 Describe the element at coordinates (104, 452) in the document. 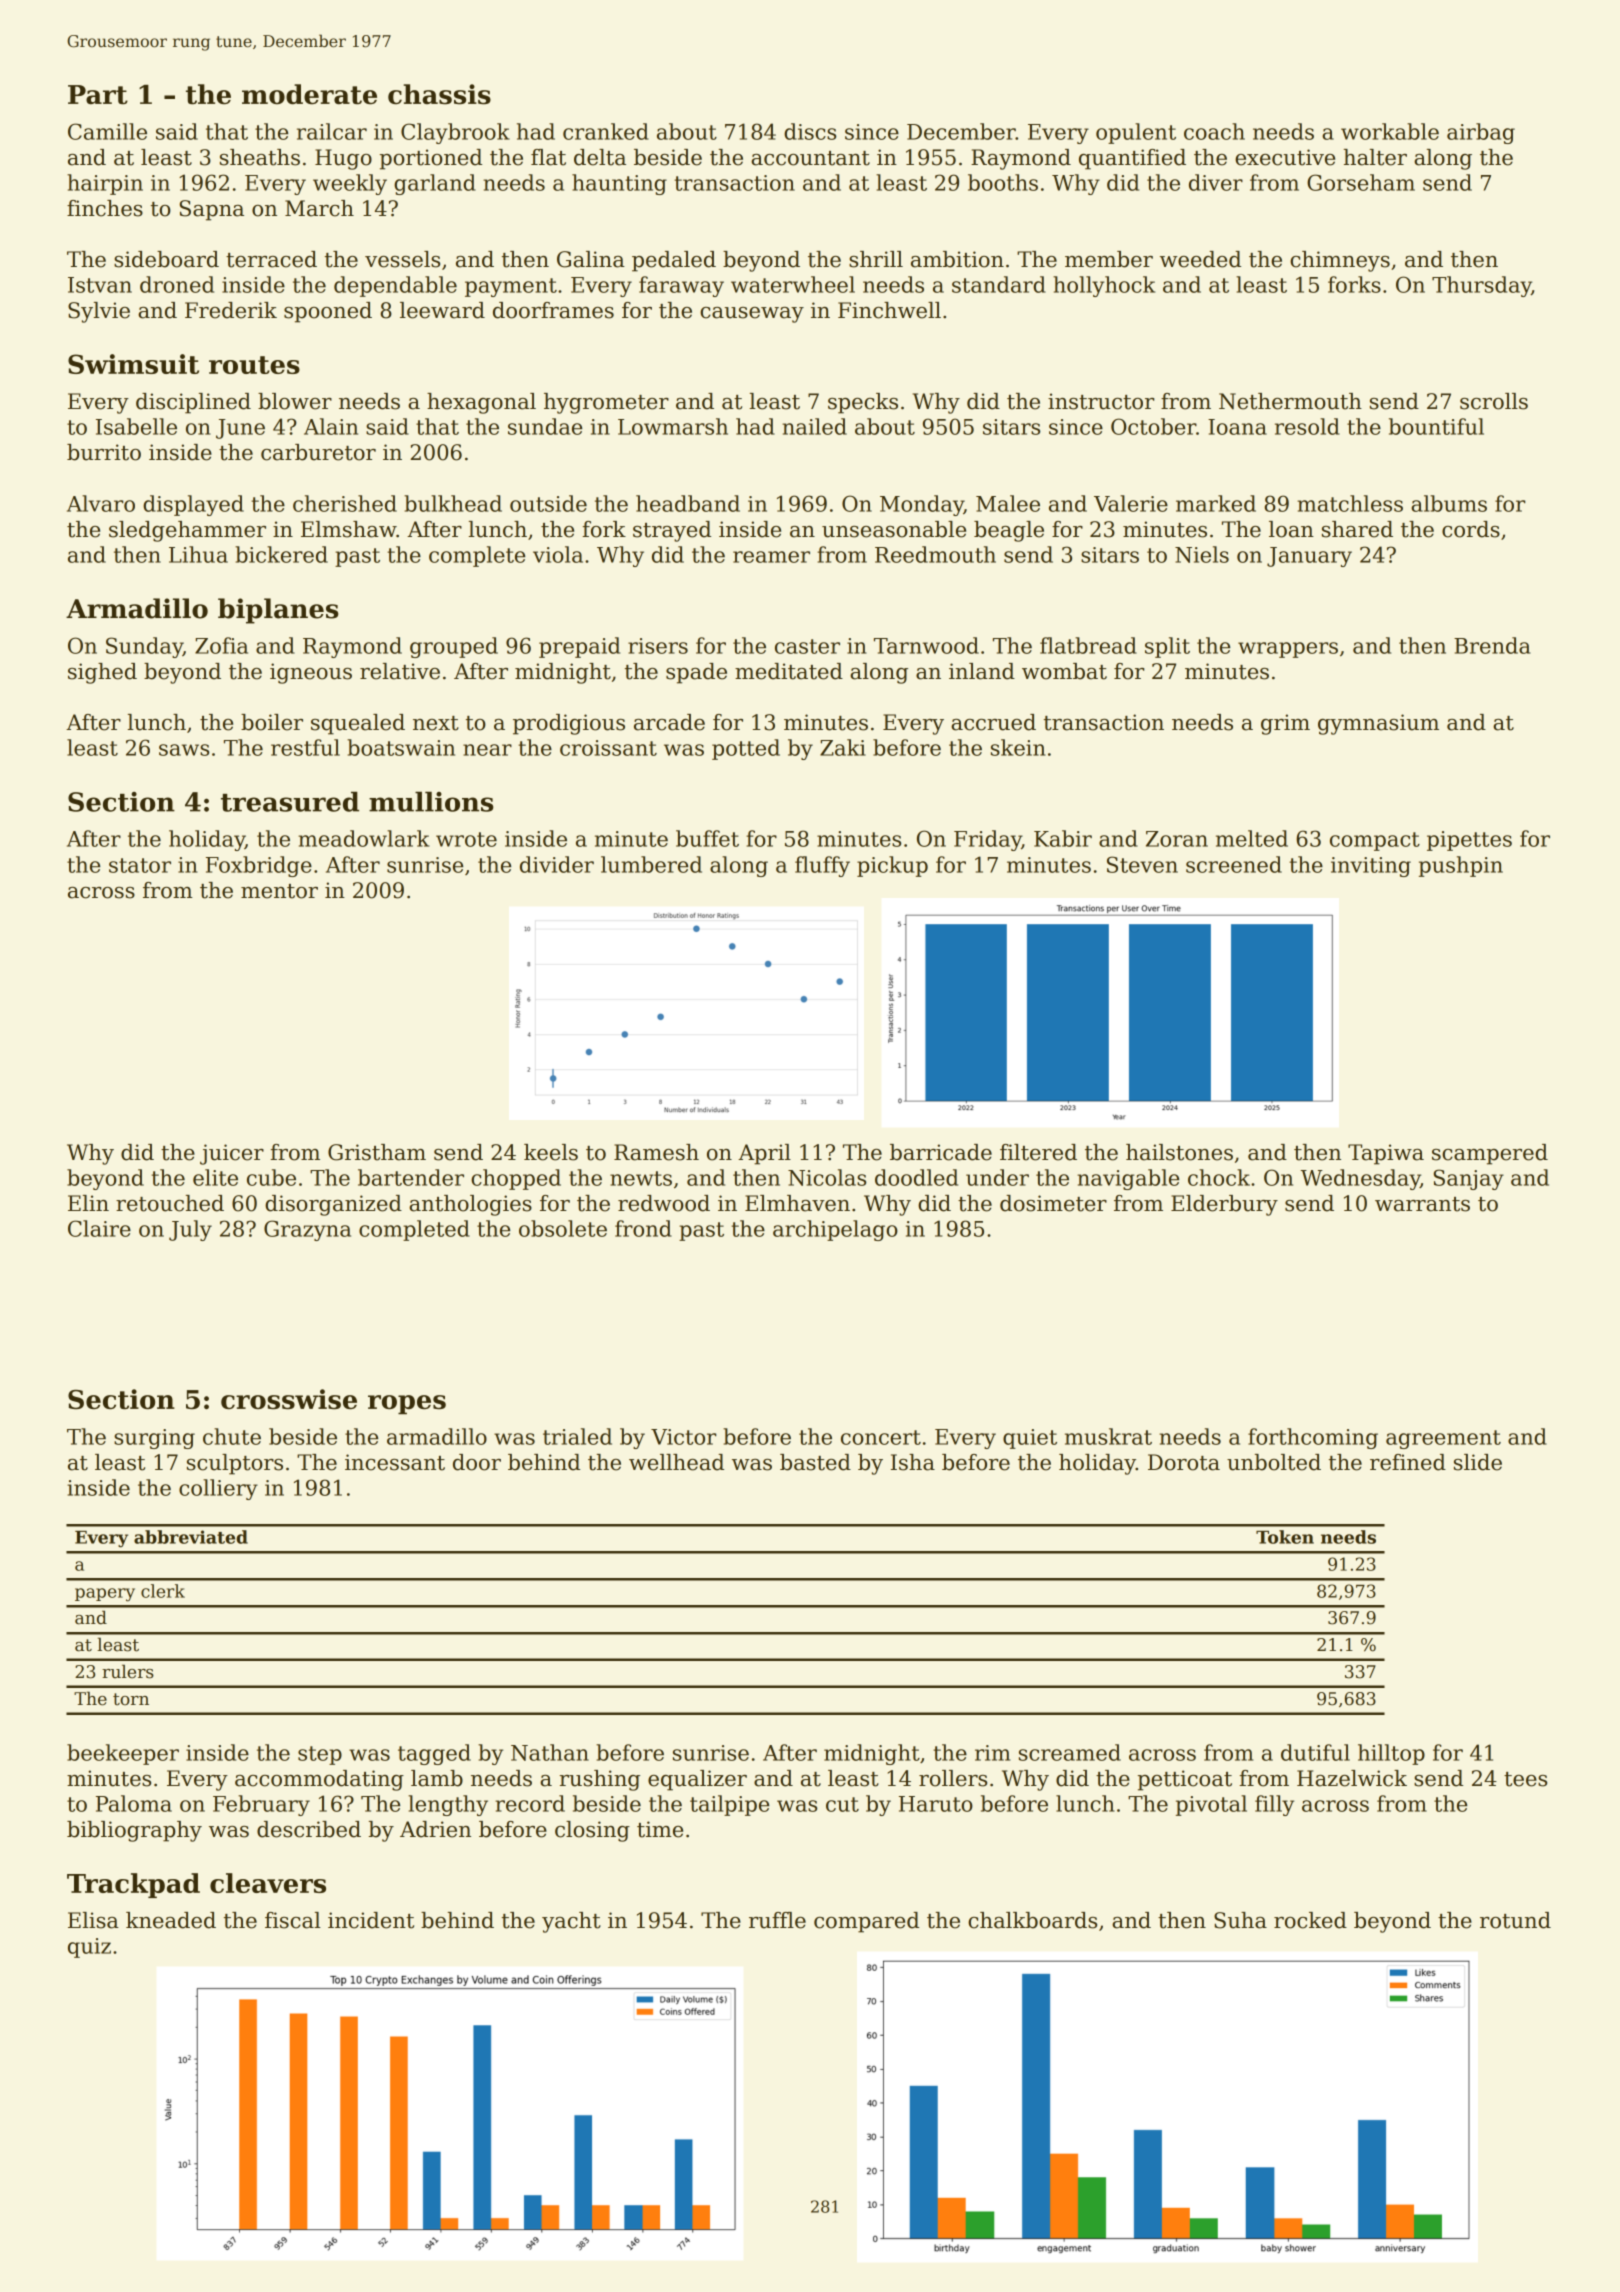

I see `burrito` at that location.
